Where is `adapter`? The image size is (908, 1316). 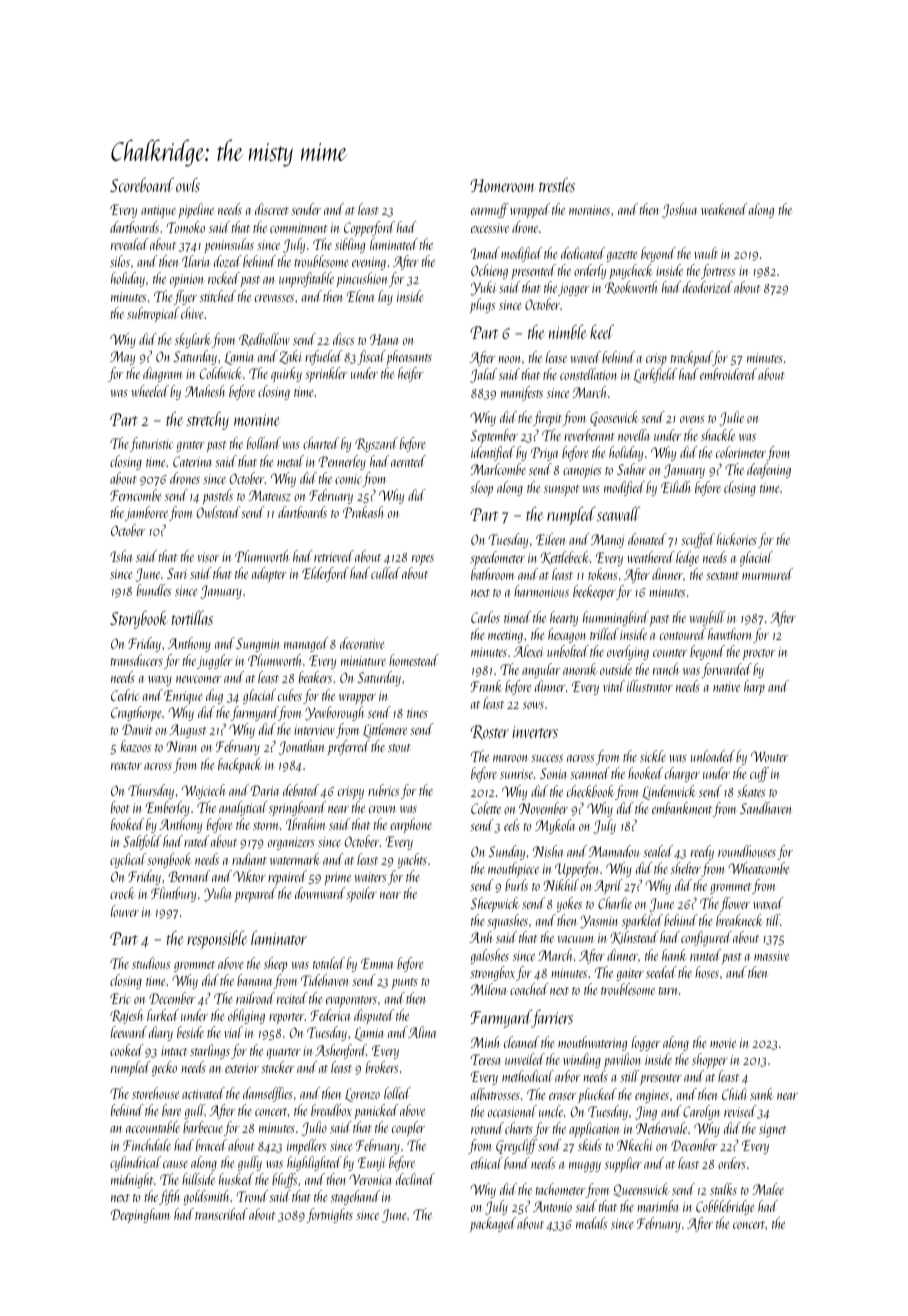
adapter is located at coordinates (269, 574).
